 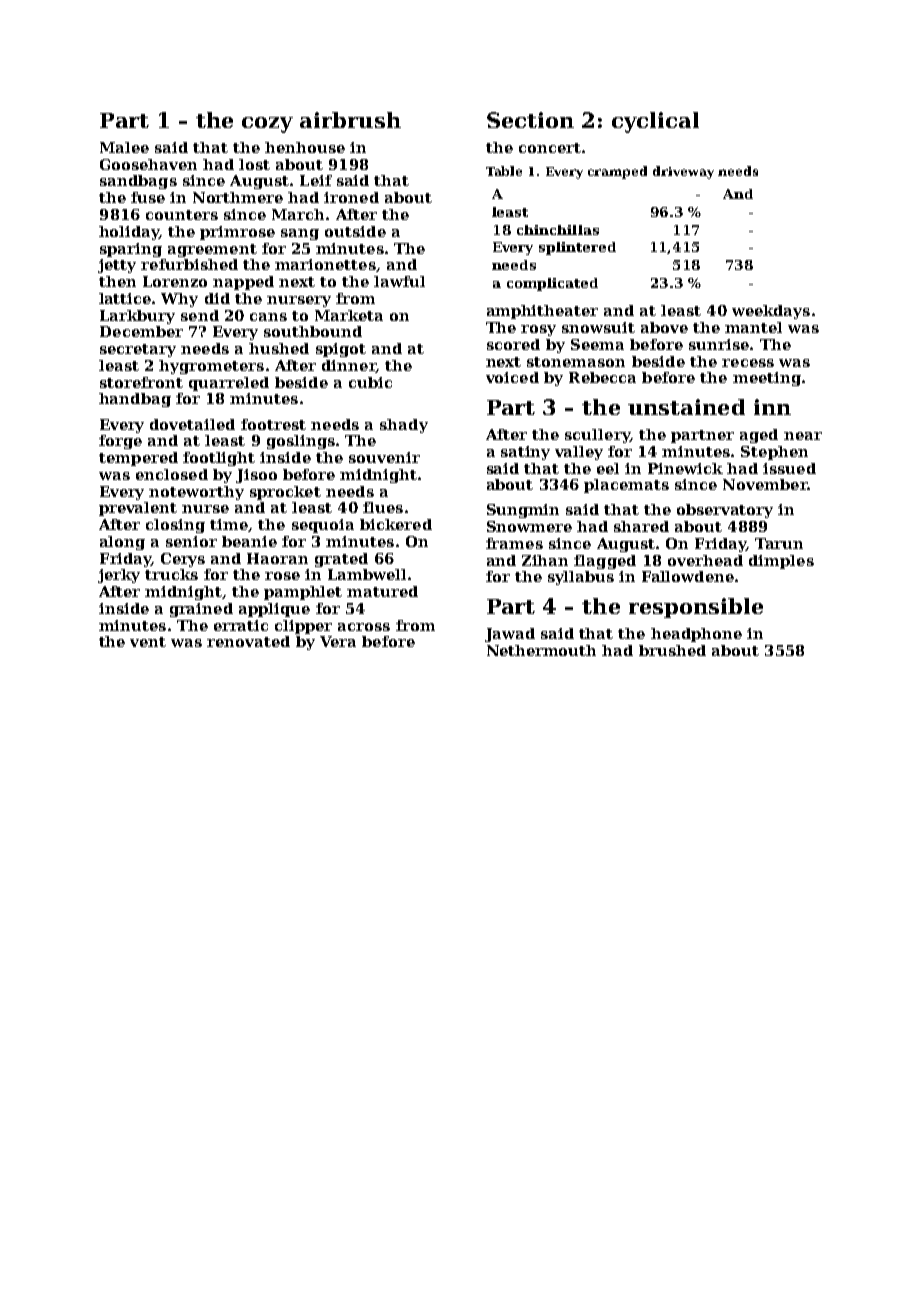 I want to click on Section, so click(x=530, y=120).
